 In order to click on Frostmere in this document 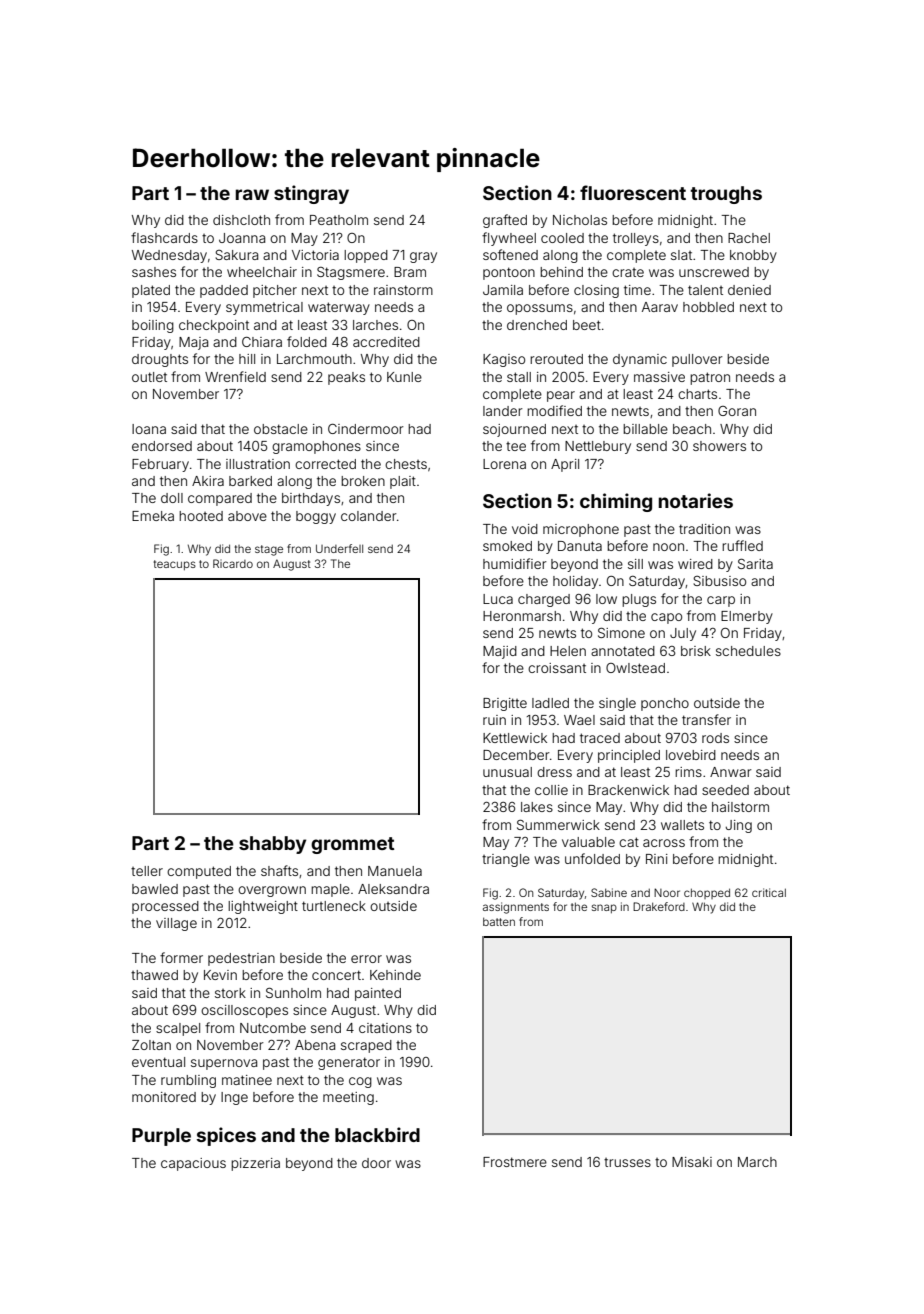, I will do `click(515, 1162)`.
